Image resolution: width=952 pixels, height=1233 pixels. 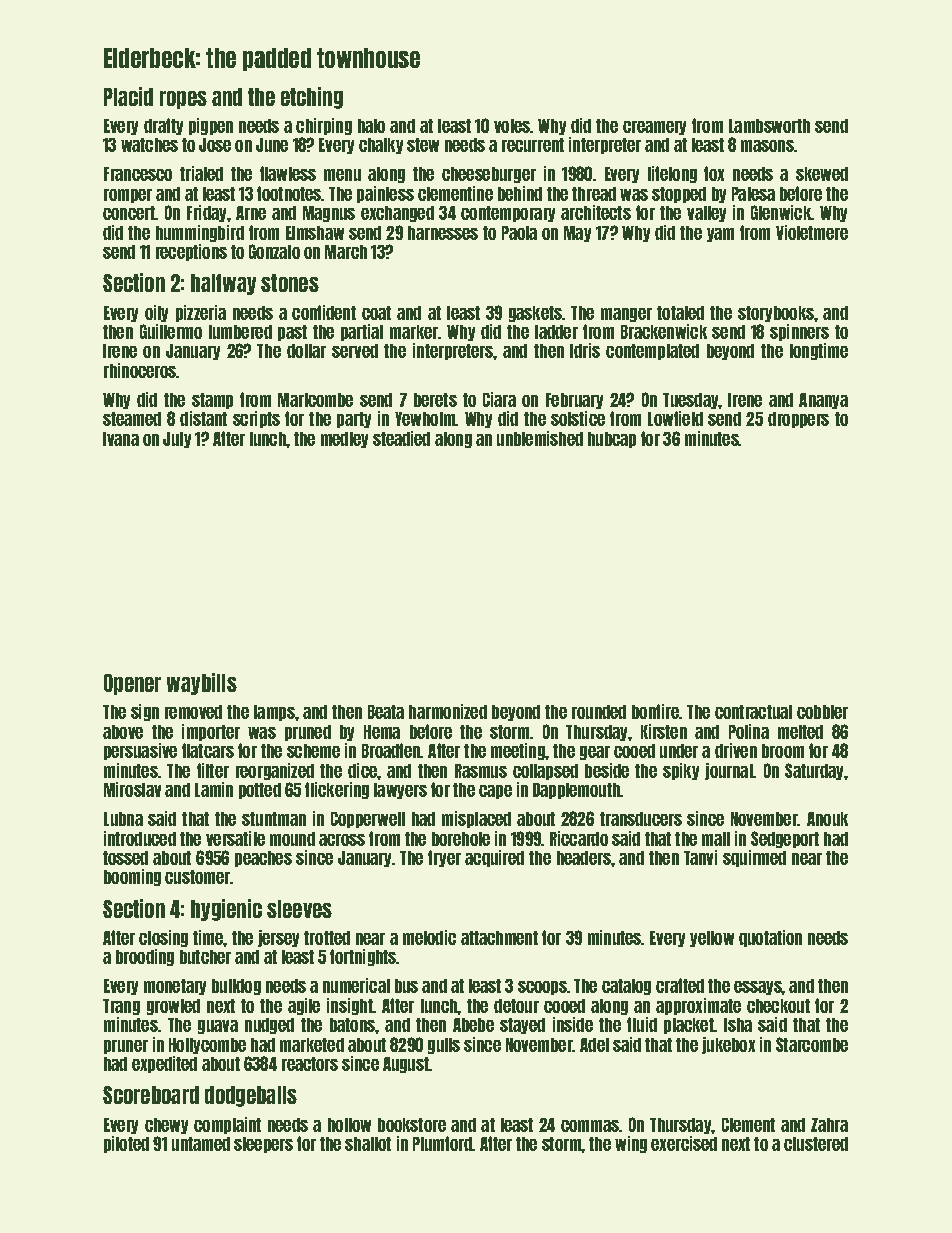 What do you see at coordinates (156, 313) in the screenshot?
I see `oily` at bounding box center [156, 313].
